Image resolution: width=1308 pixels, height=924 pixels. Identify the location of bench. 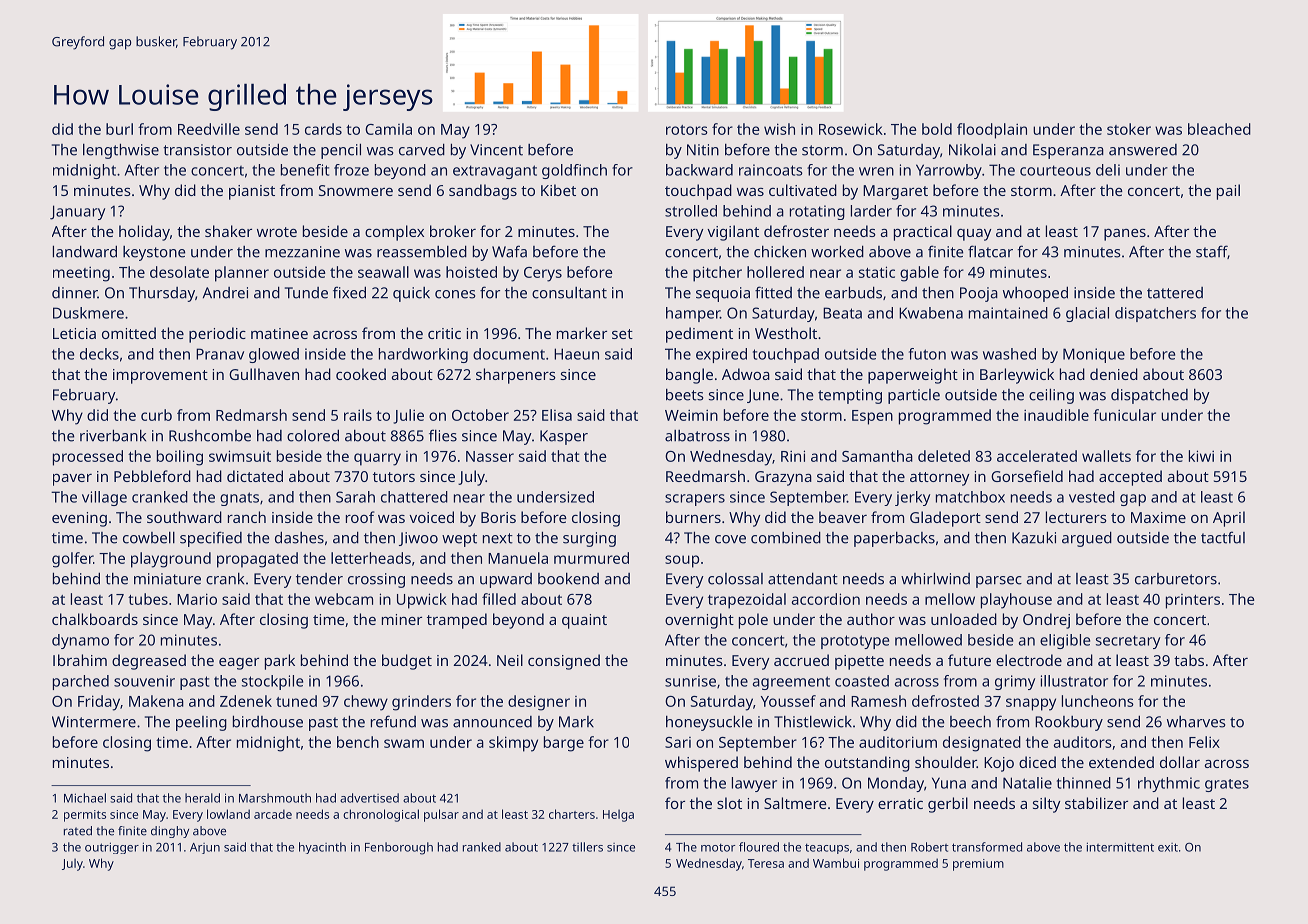
(358, 742).
